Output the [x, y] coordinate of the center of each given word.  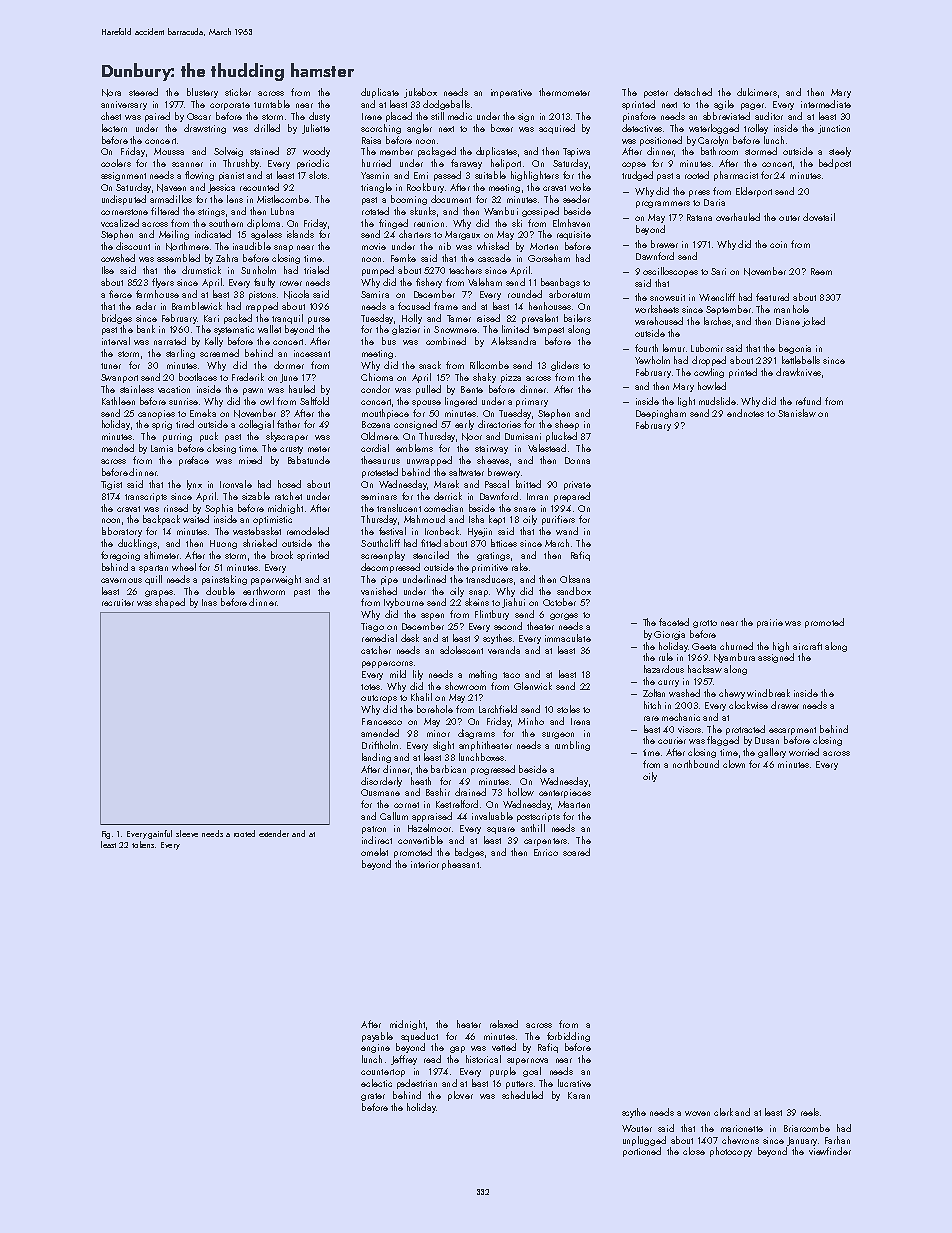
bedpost [835, 164]
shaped [170, 603]
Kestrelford [457, 804]
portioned [642, 1152]
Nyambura [734, 658]
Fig [106, 835]
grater [373, 1097]
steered [143, 92]
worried [804, 752]
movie [374, 246]
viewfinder [830, 1151]
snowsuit [667, 297]
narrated [170, 341]
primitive [490, 568]
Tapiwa [576, 152]
